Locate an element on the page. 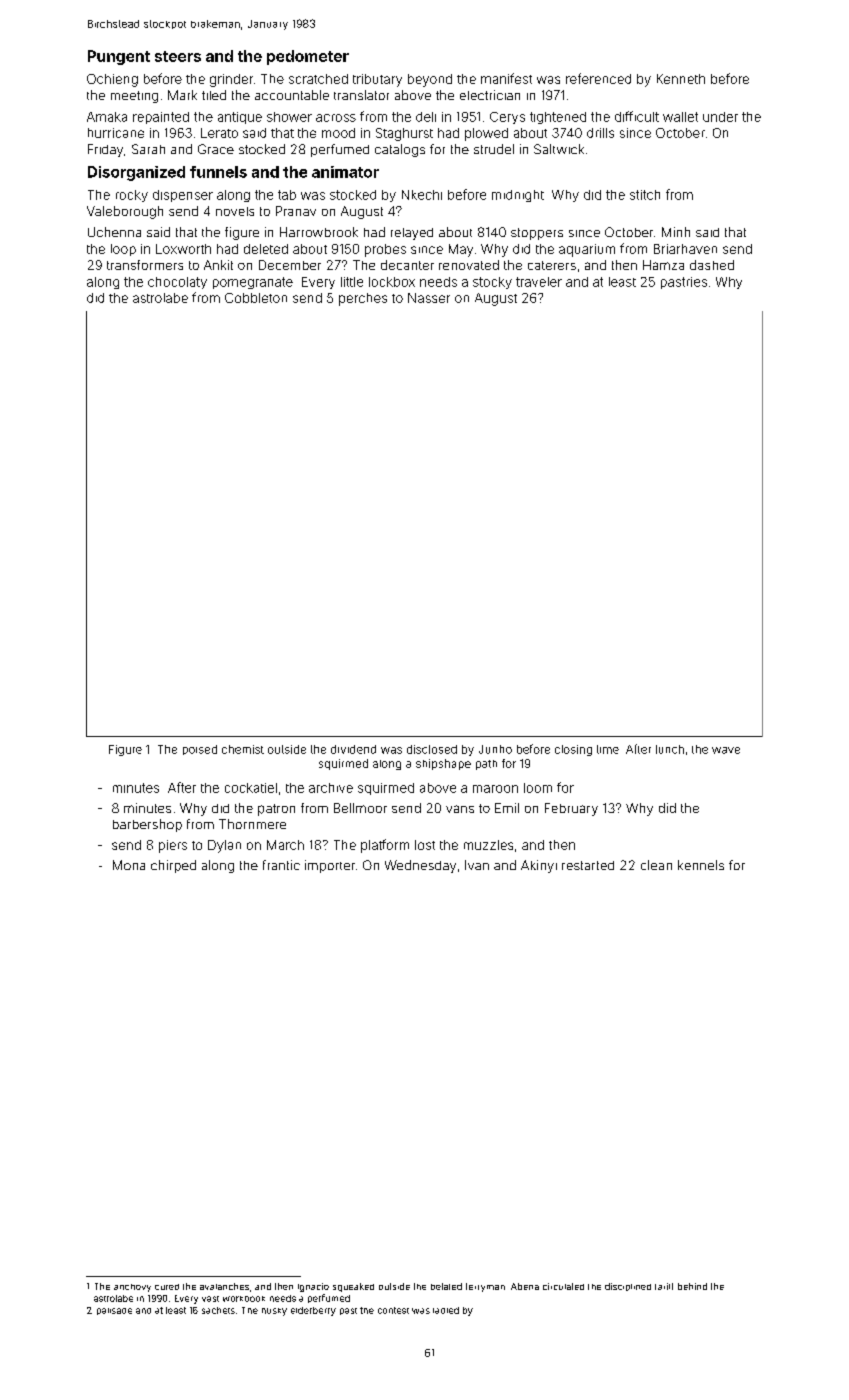 This document has height=1400, width=849. novels is located at coordinates (235, 211).
